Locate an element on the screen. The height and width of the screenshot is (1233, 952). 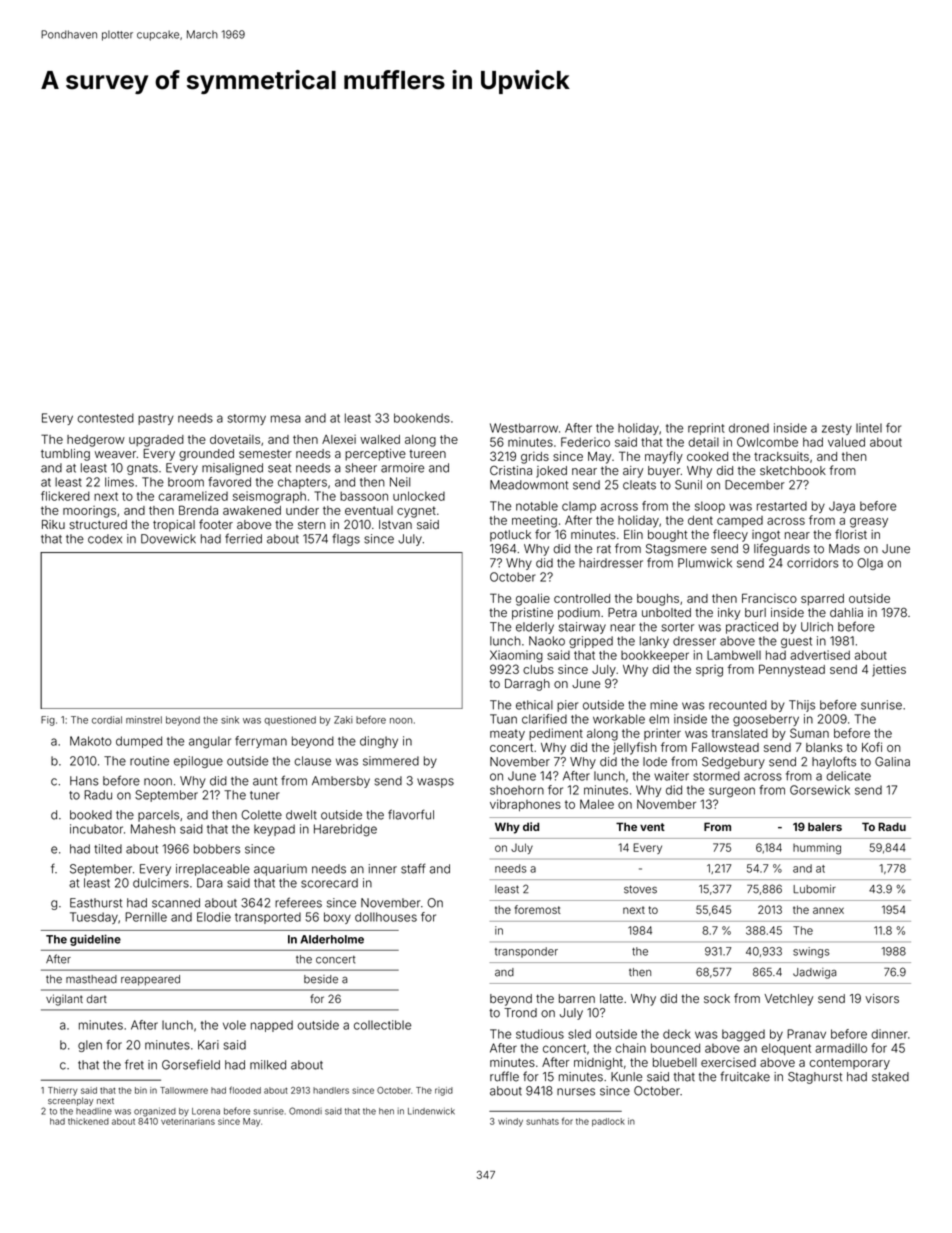
dulcimers is located at coordinates (161, 883).
